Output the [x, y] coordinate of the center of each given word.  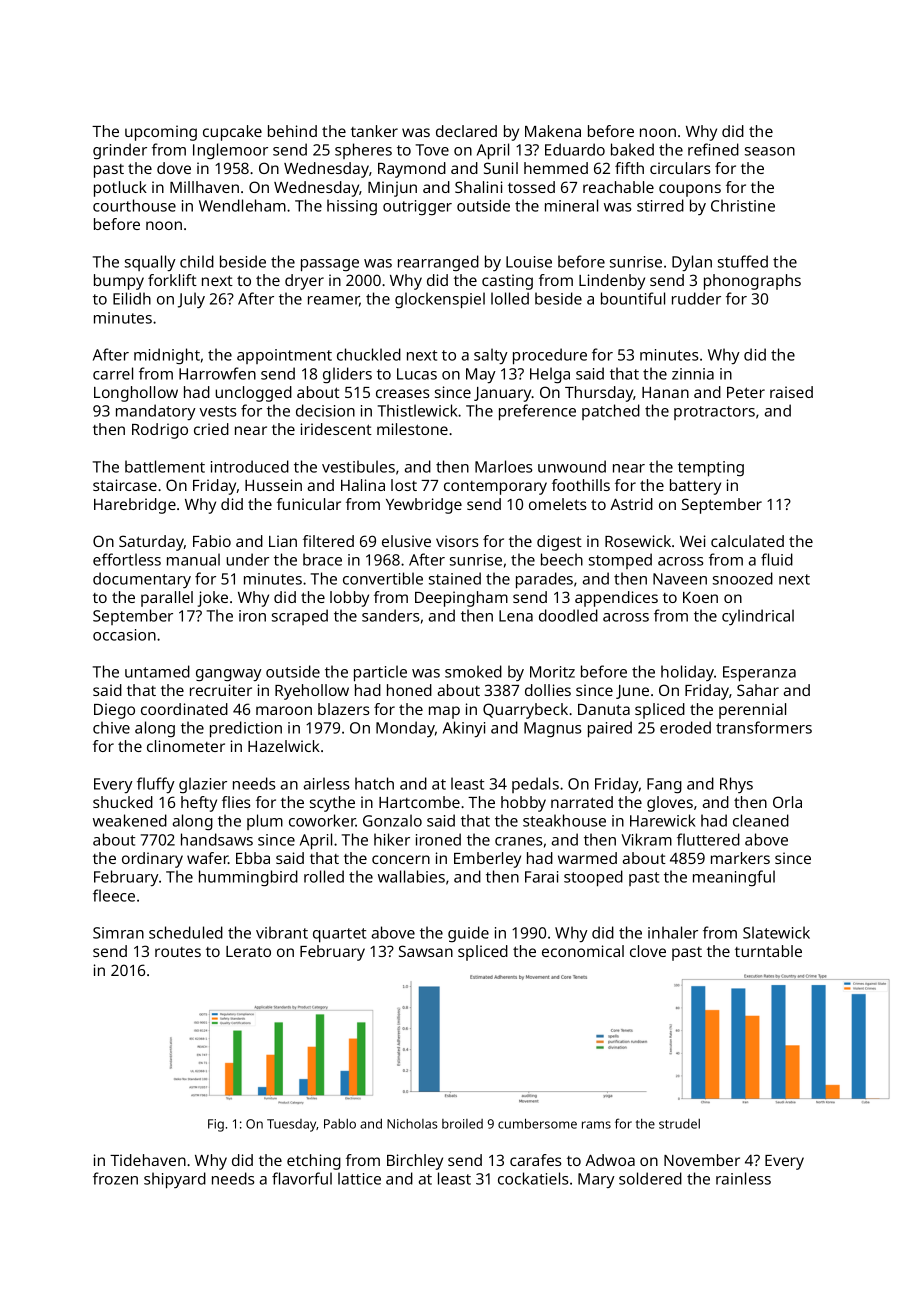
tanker [374, 131]
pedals [535, 785]
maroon [284, 710]
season [770, 151]
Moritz [552, 672]
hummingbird [248, 878]
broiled [462, 1124]
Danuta [604, 709]
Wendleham [242, 205]
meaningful [734, 878]
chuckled [369, 354]
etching [314, 1162]
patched [611, 412]
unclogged [253, 394]
